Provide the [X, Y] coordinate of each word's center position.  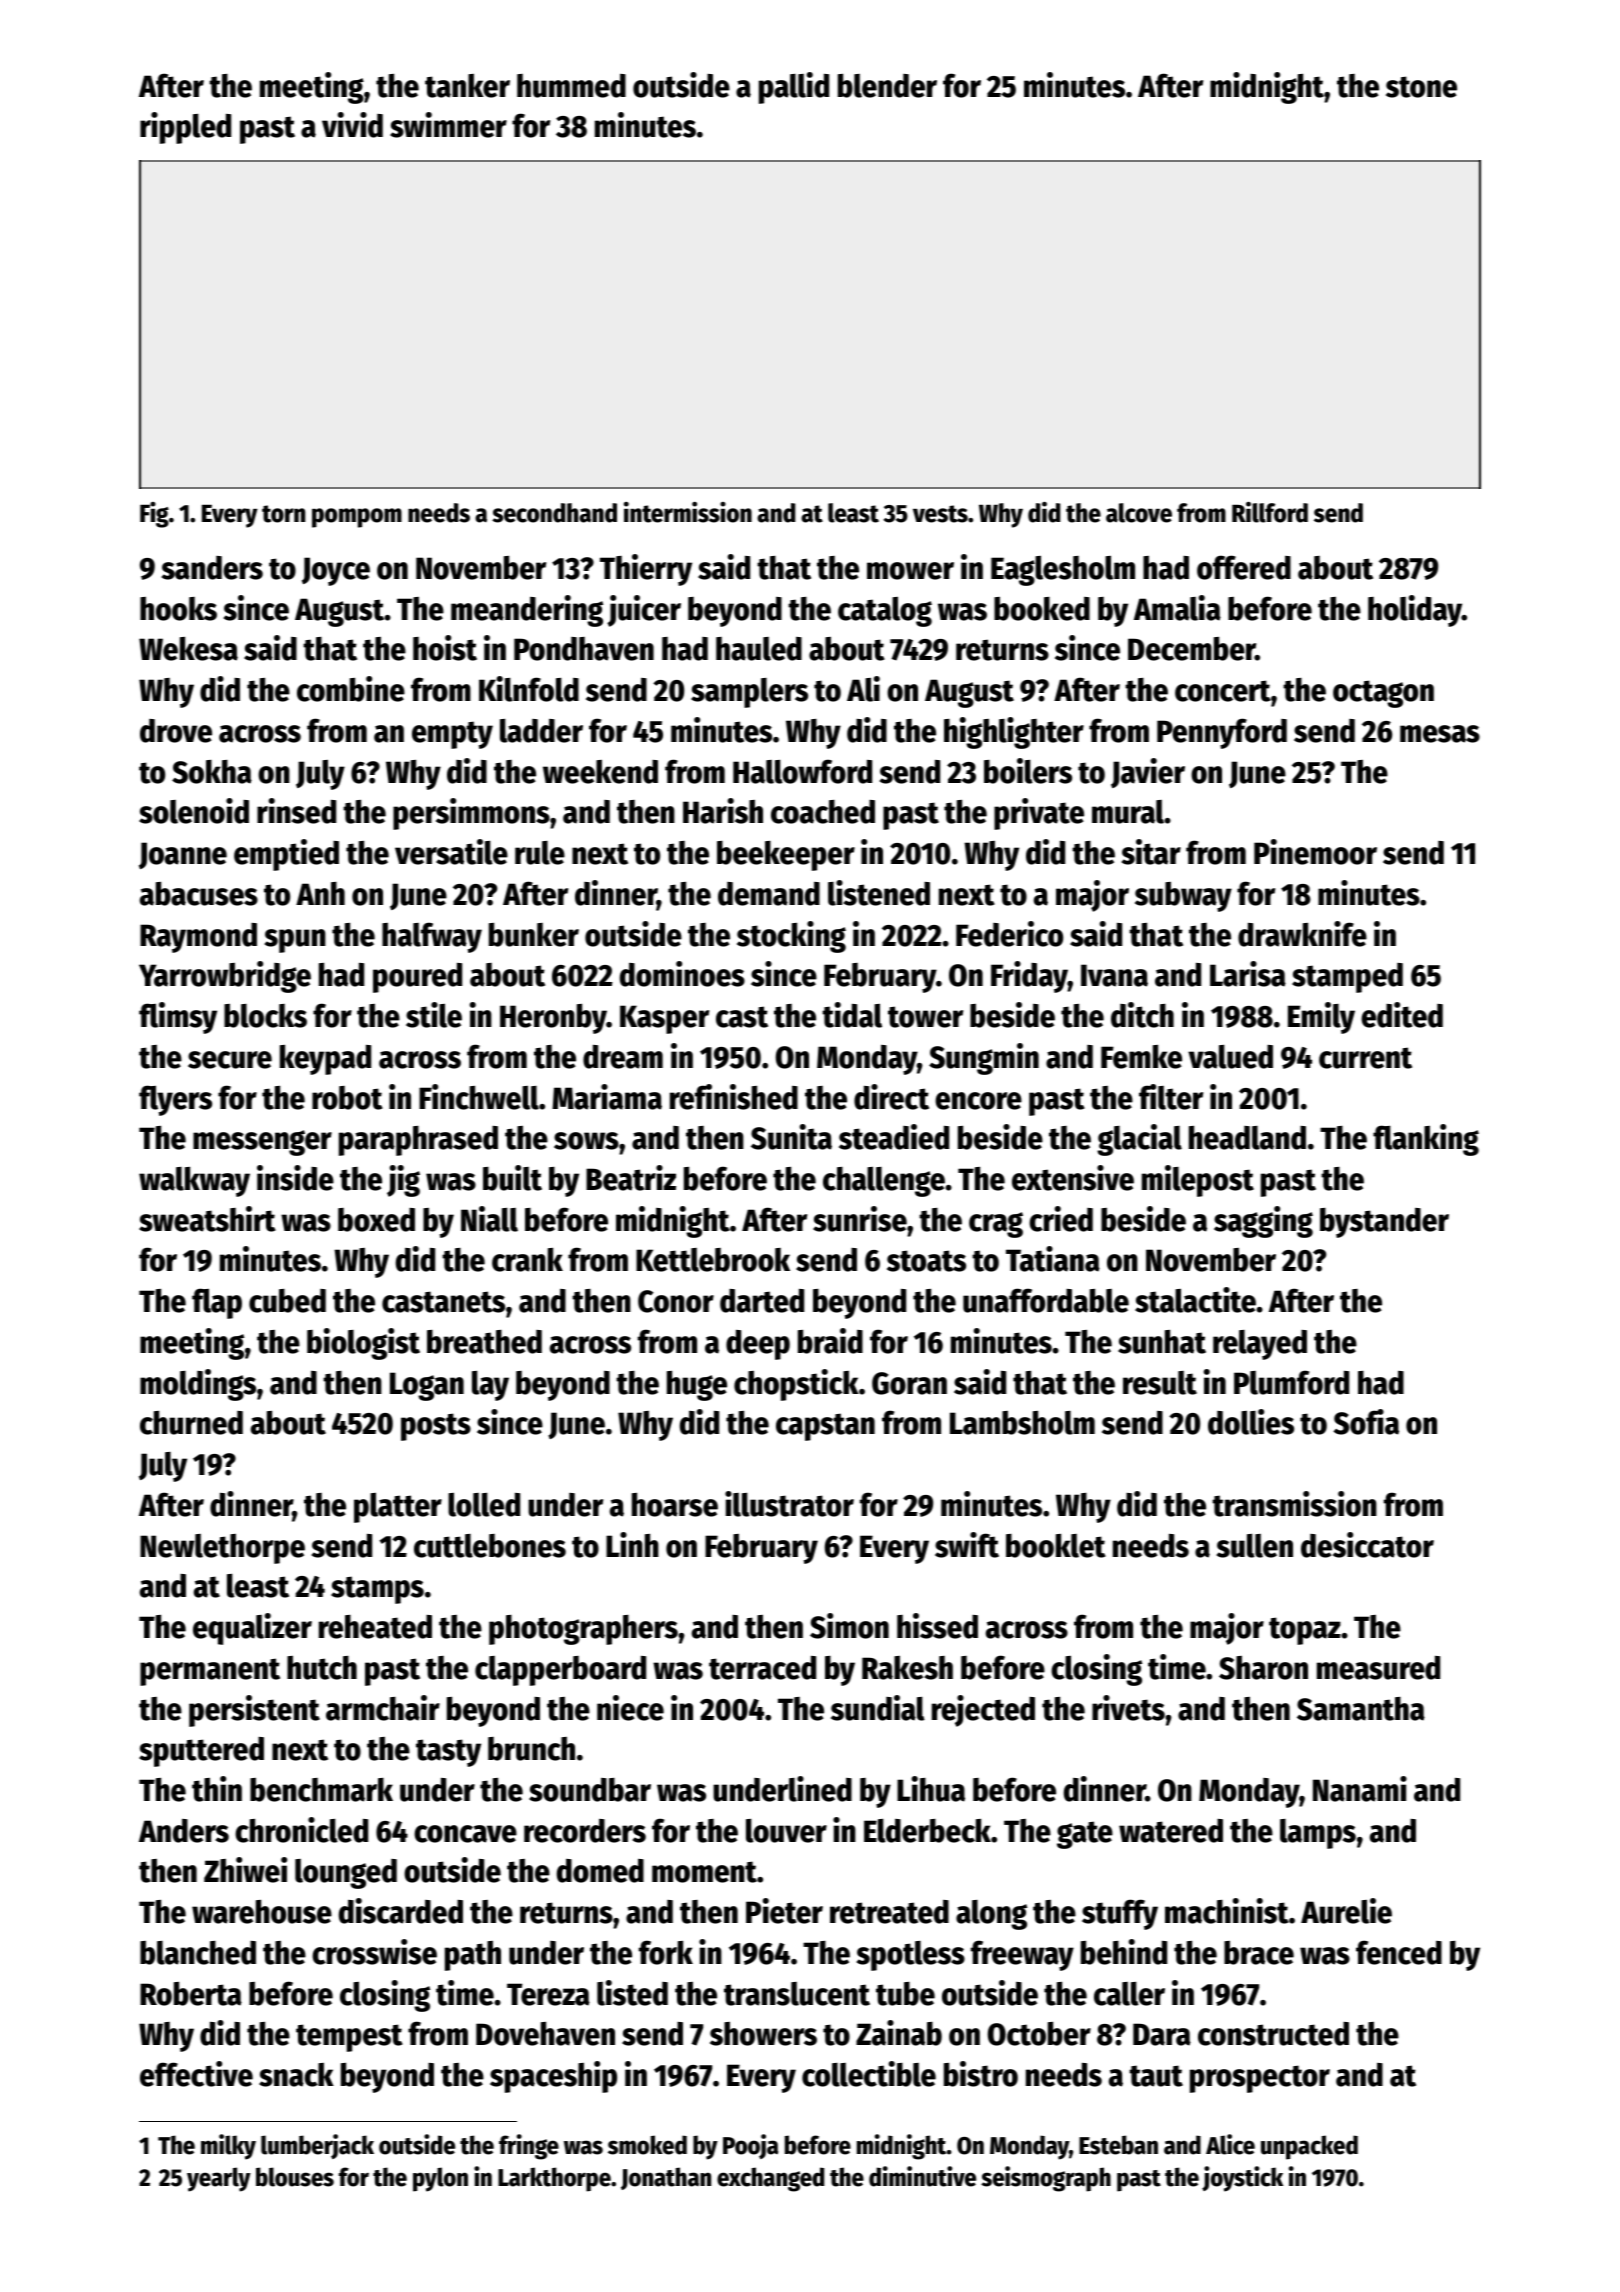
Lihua [931, 1789]
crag [996, 1225]
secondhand [554, 513]
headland [1247, 1138]
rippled [185, 128]
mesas [1440, 734]
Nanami [1360, 1789]
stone [1421, 87]
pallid [794, 88]
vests [940, 514]
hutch [322, 1668]
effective [196, 2074]
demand [769, 894]
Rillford [1270, 512]
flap [217, 1303]
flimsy [178, 1018]
